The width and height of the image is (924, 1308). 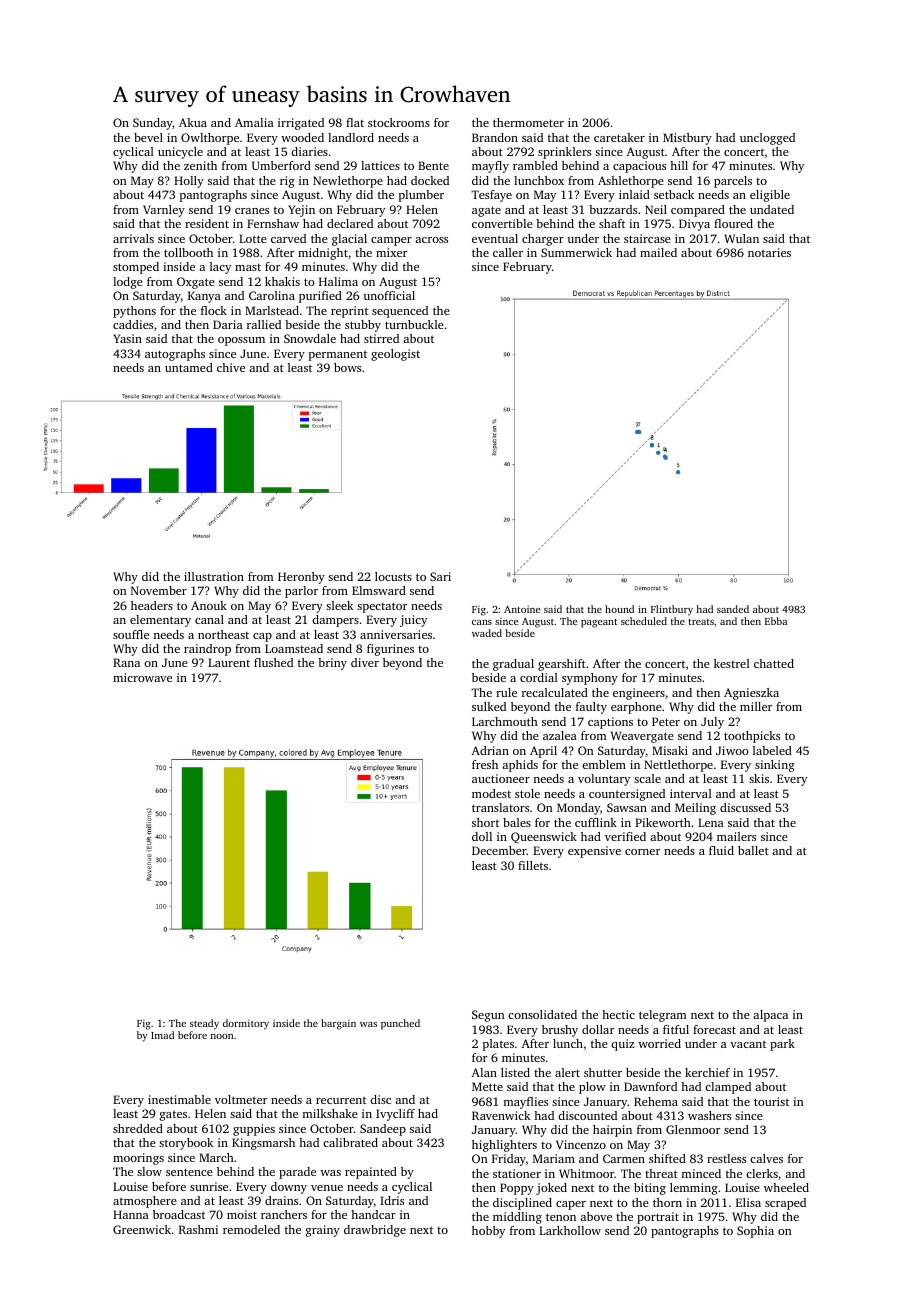 I want to click on fresh, so click(x=485, y=764).
